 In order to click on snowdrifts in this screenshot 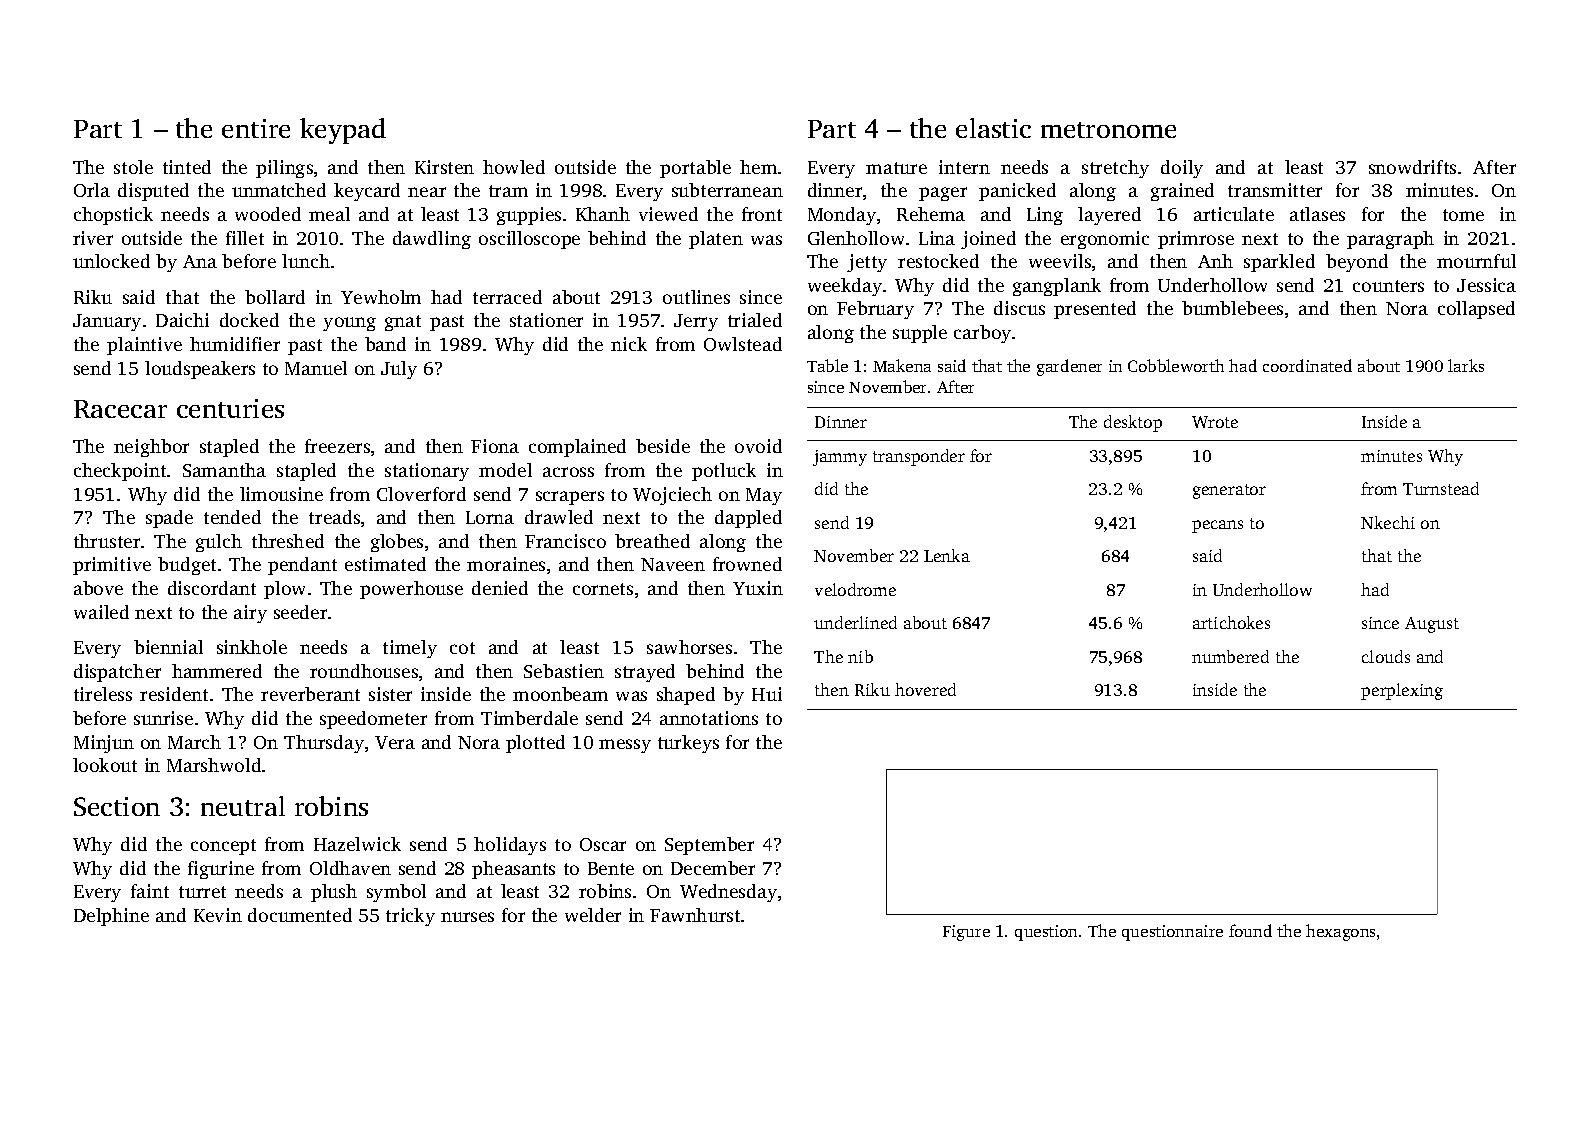, I will do `click(1412, 167)`.
